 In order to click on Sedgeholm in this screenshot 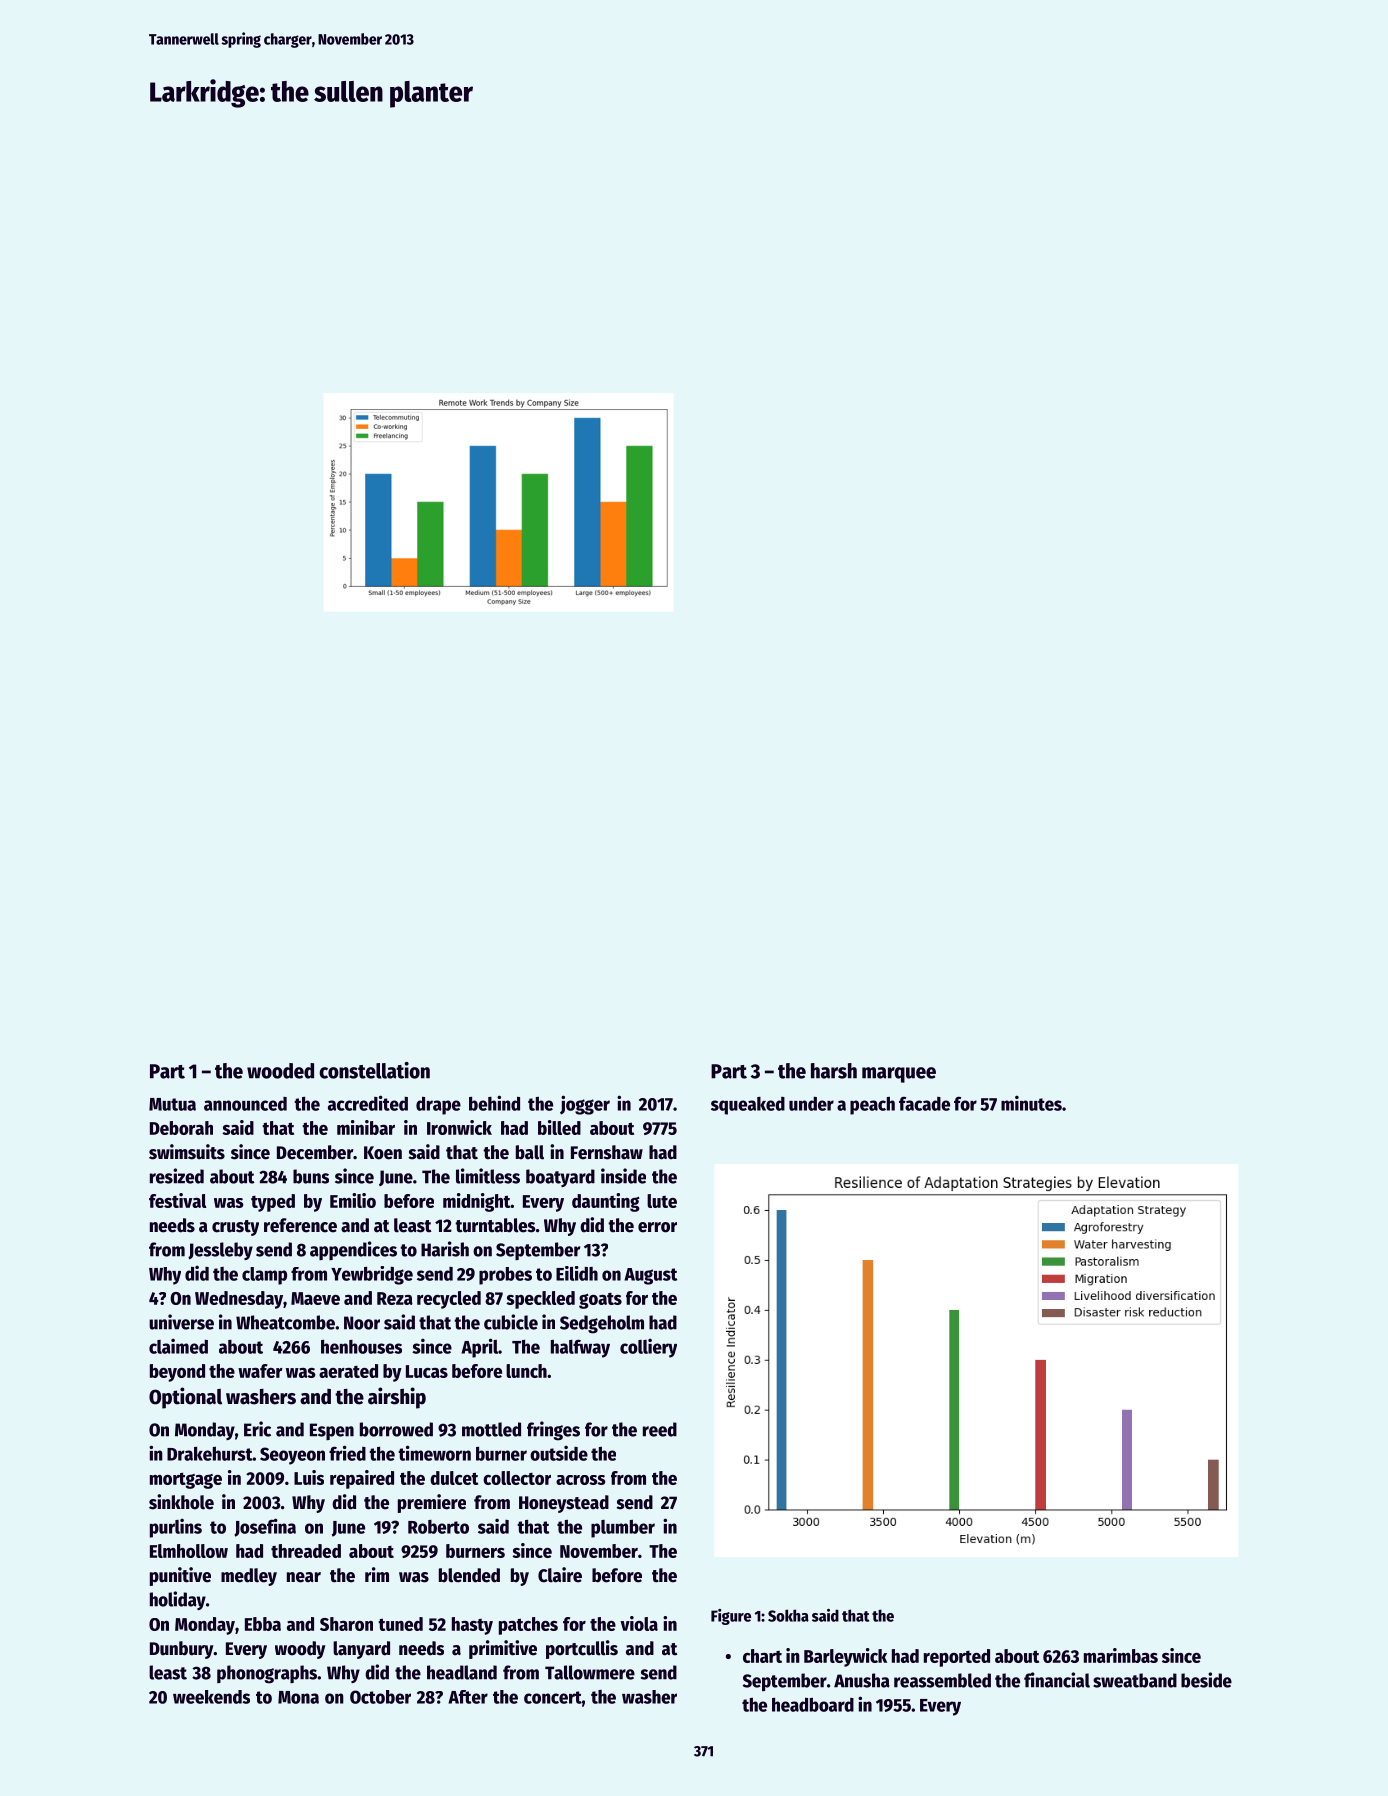, I will do `click(602, 1324)`.
